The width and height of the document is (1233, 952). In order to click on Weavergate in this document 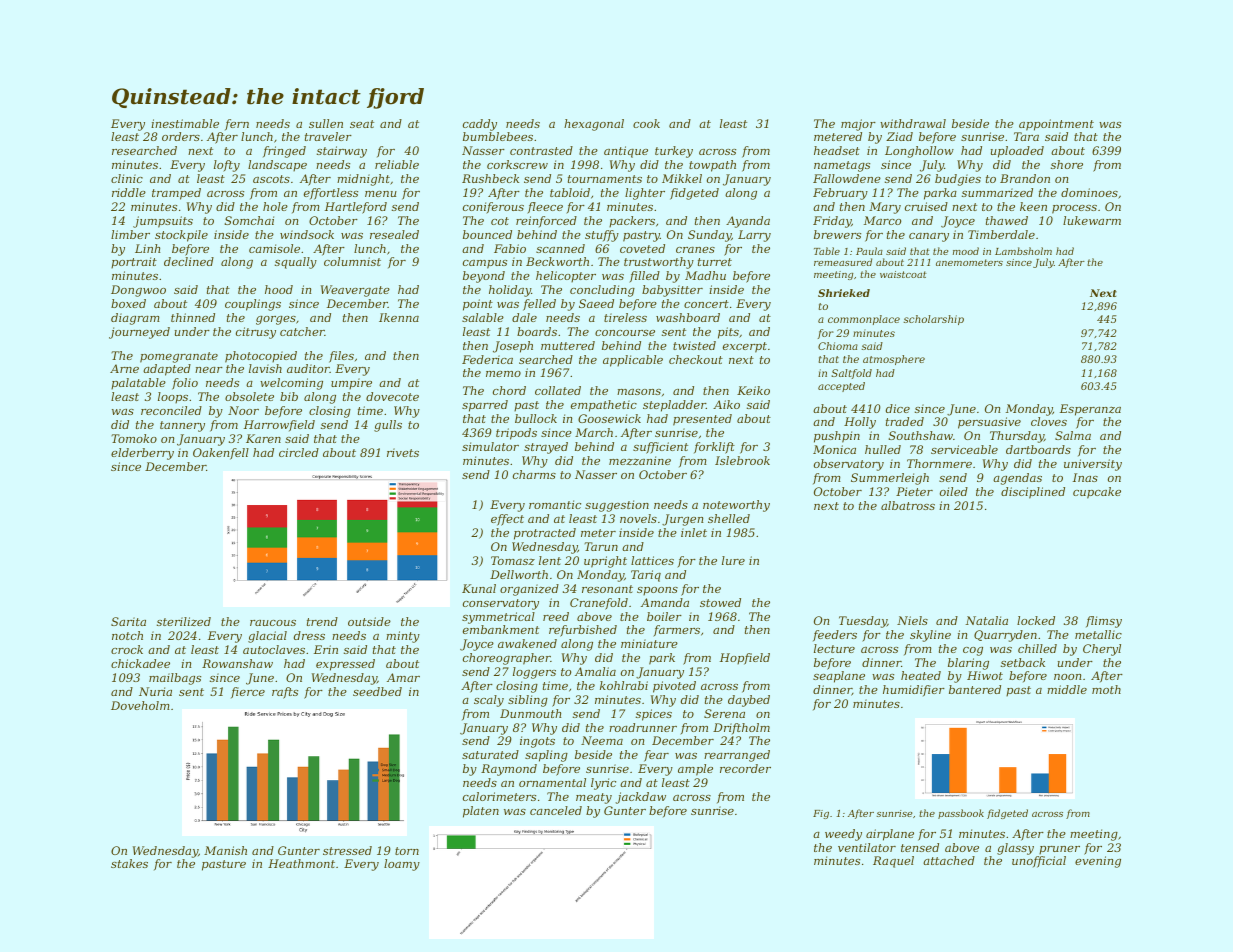, I will do `click(355, 291)`.
